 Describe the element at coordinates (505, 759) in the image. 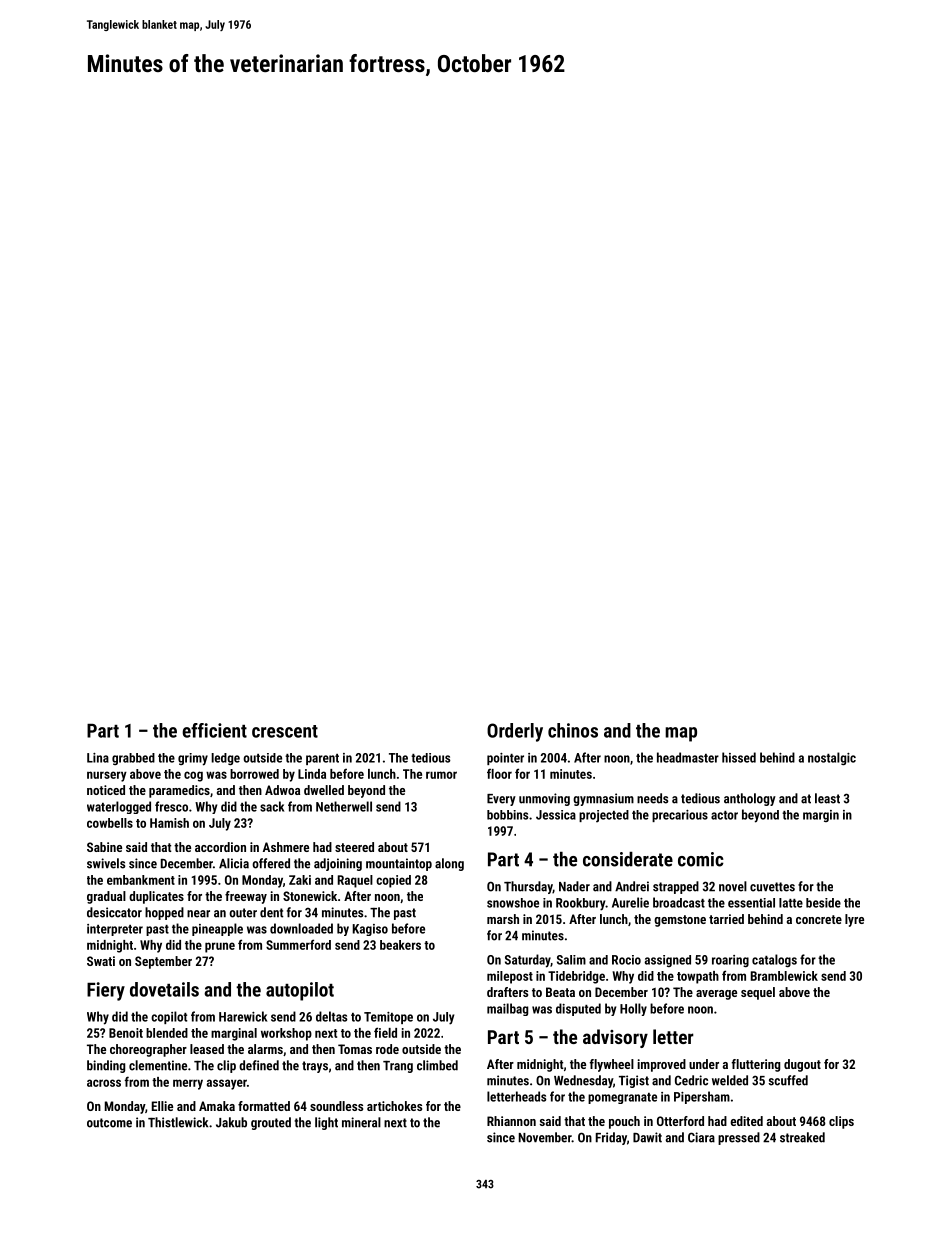

I see `pointer` at that location.
